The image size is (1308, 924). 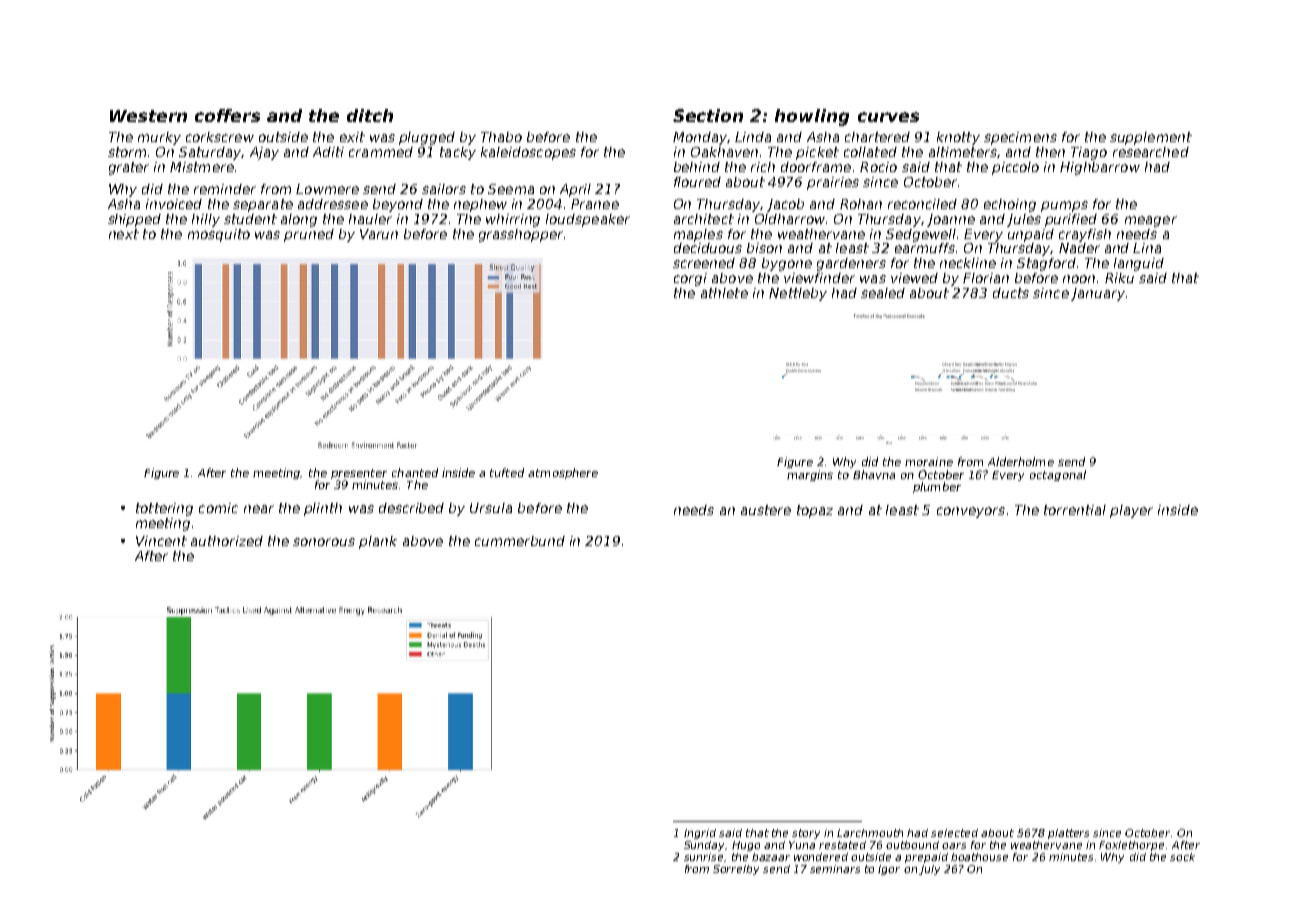 I want to click on authorized, so click(x=227, y=541).
